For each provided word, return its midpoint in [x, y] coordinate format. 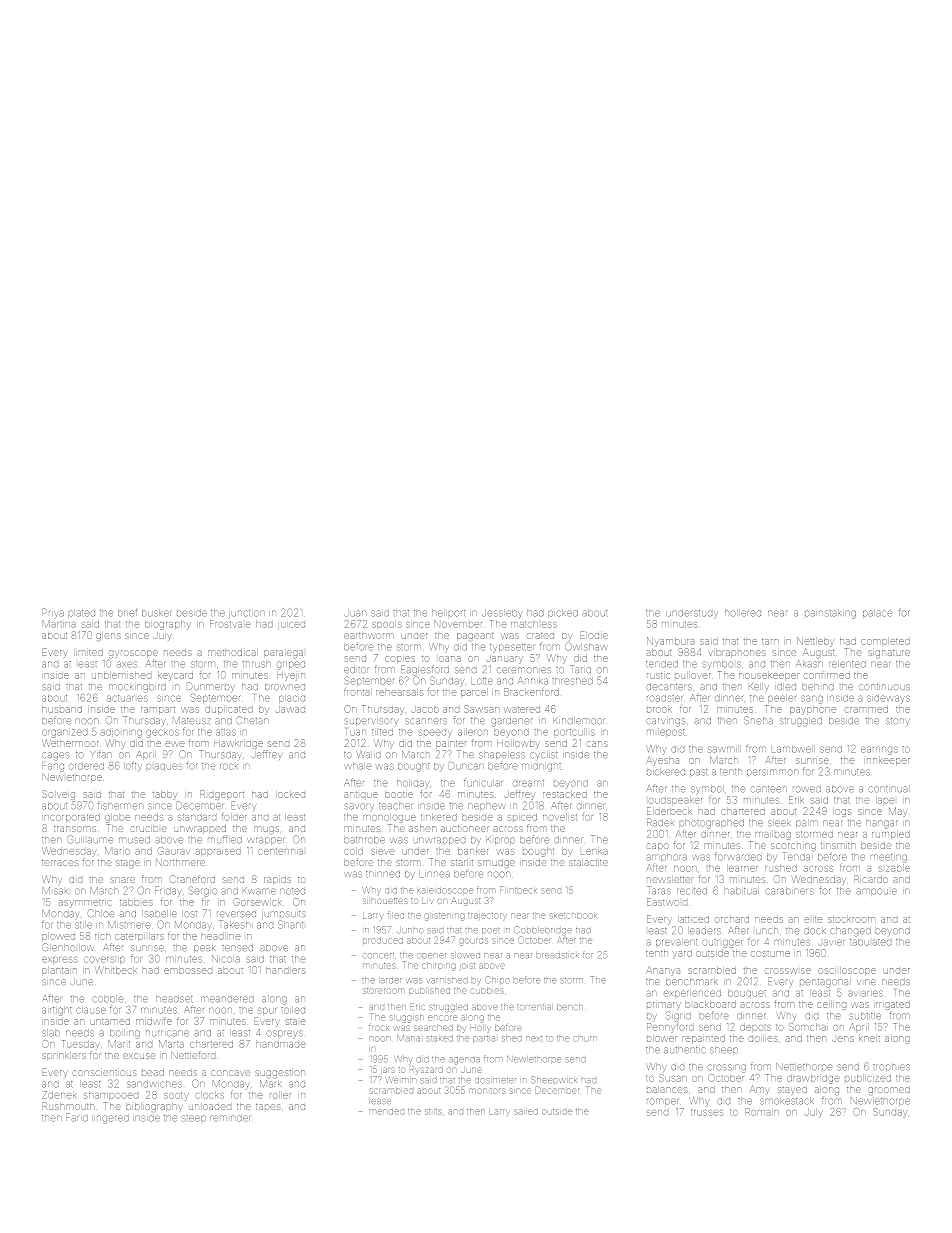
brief [127, 613]
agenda [464, 1060]
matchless [534, 624]
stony [898, 721]
